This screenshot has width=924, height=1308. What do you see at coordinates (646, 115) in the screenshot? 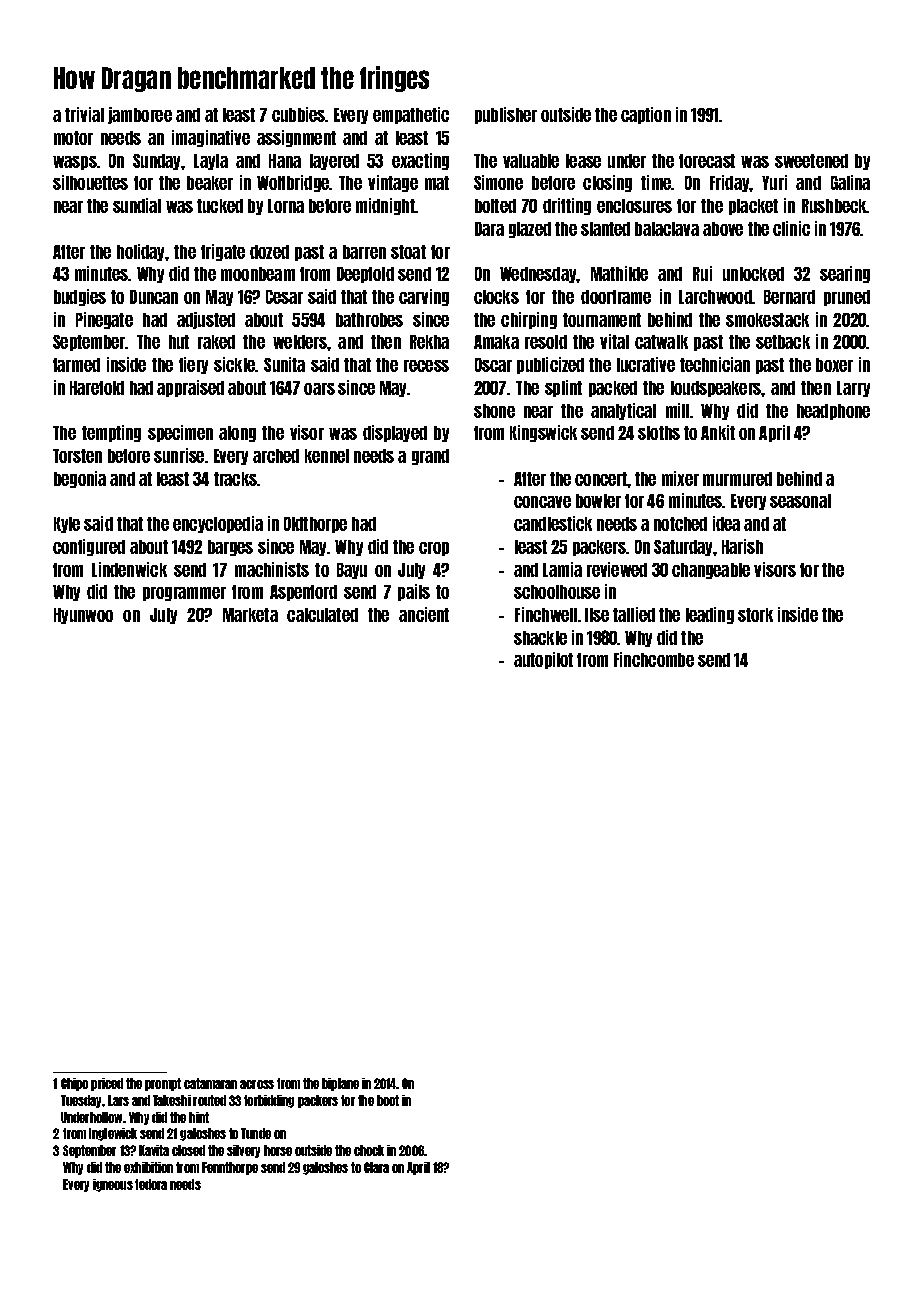
I see `caption` at bounding box center [646, 115].
